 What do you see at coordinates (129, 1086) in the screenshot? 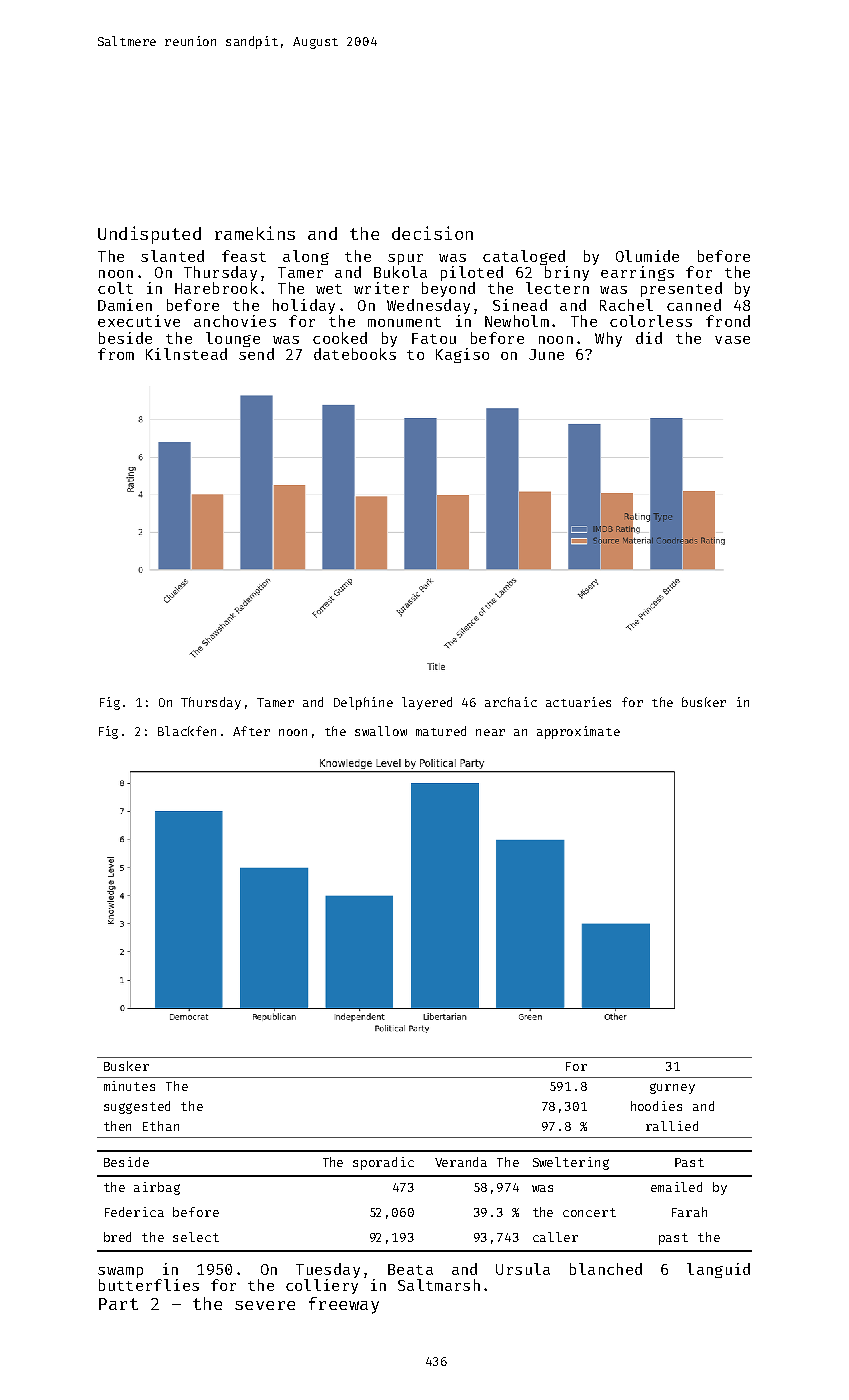
I see `minutes` at bounding box center [129, 1086].
